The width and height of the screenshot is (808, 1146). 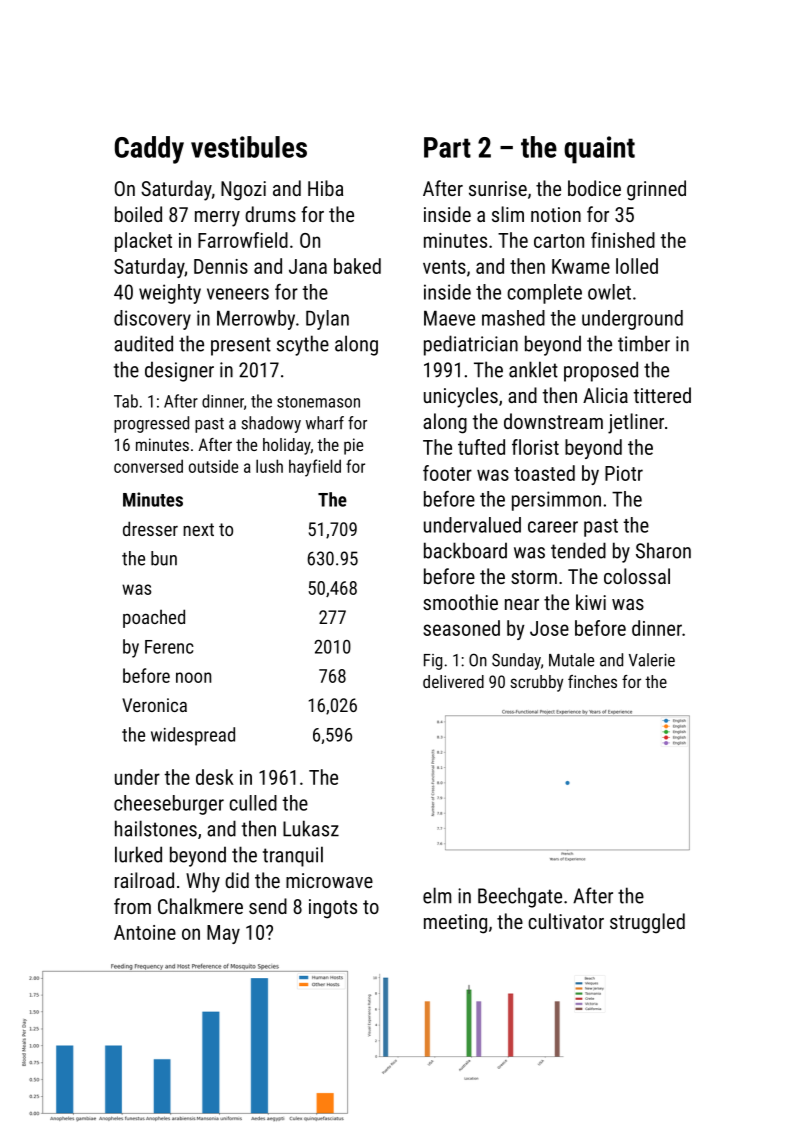 I want to click on Dylan, so click(x=327, y=320).
